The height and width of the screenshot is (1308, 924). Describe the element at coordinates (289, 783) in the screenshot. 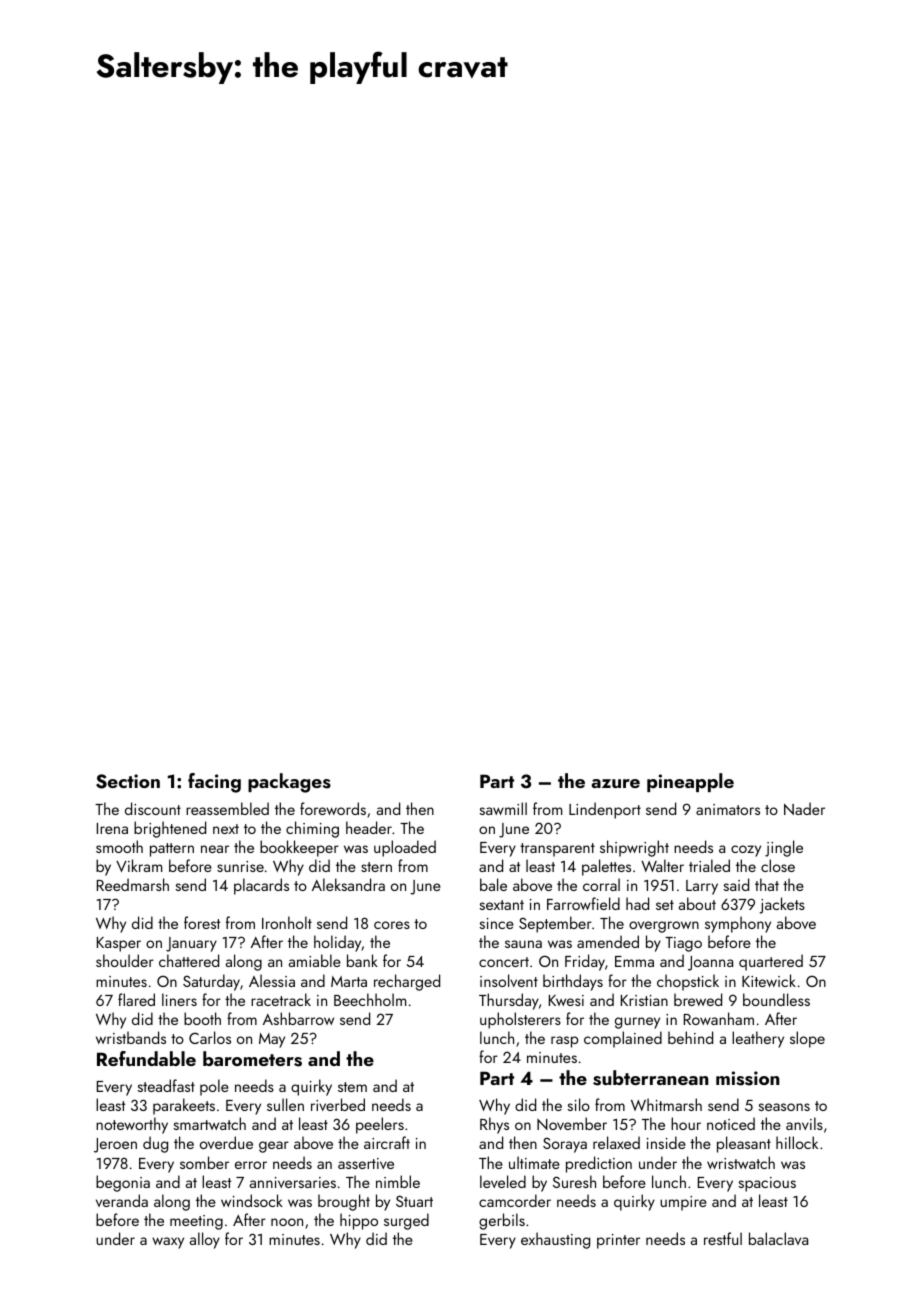

I see `packages` at that location.
